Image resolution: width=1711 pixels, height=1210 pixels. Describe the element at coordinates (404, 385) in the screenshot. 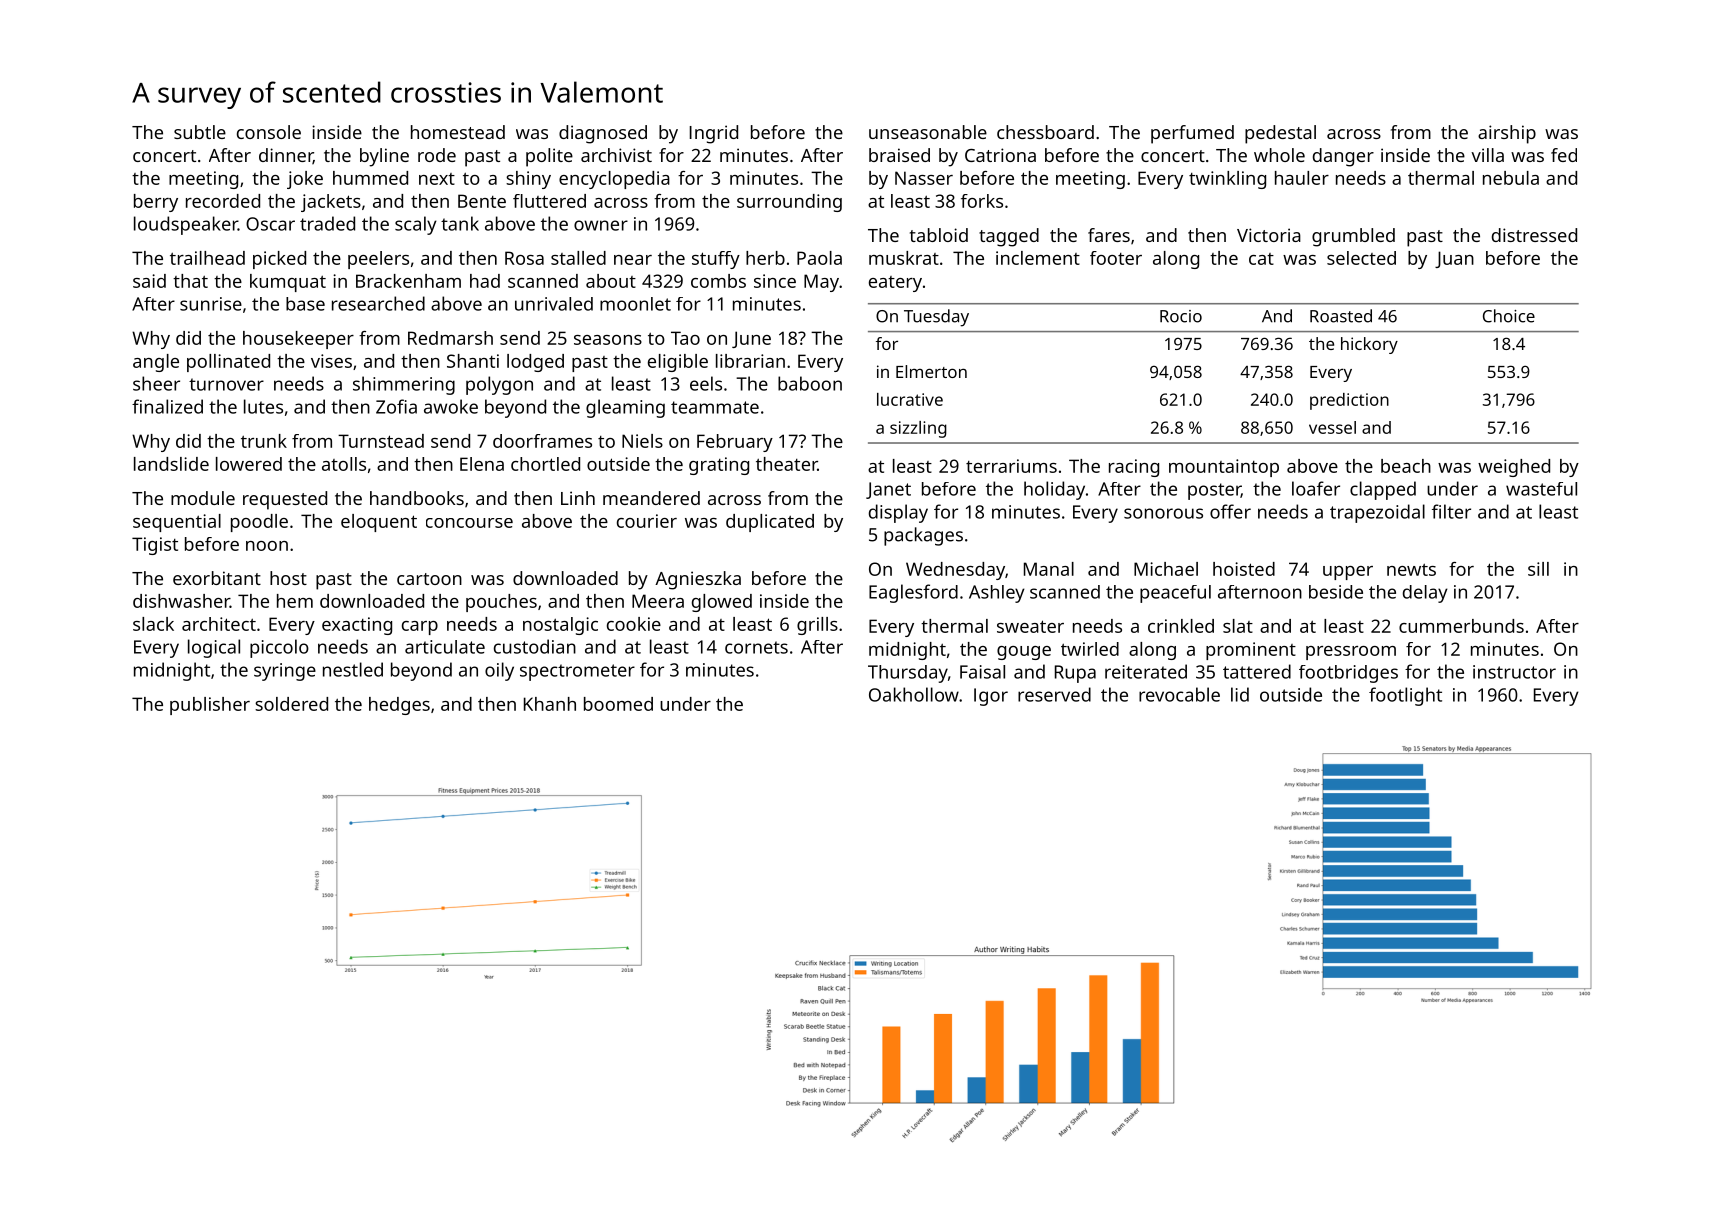

I see `shimmering` at that location.
